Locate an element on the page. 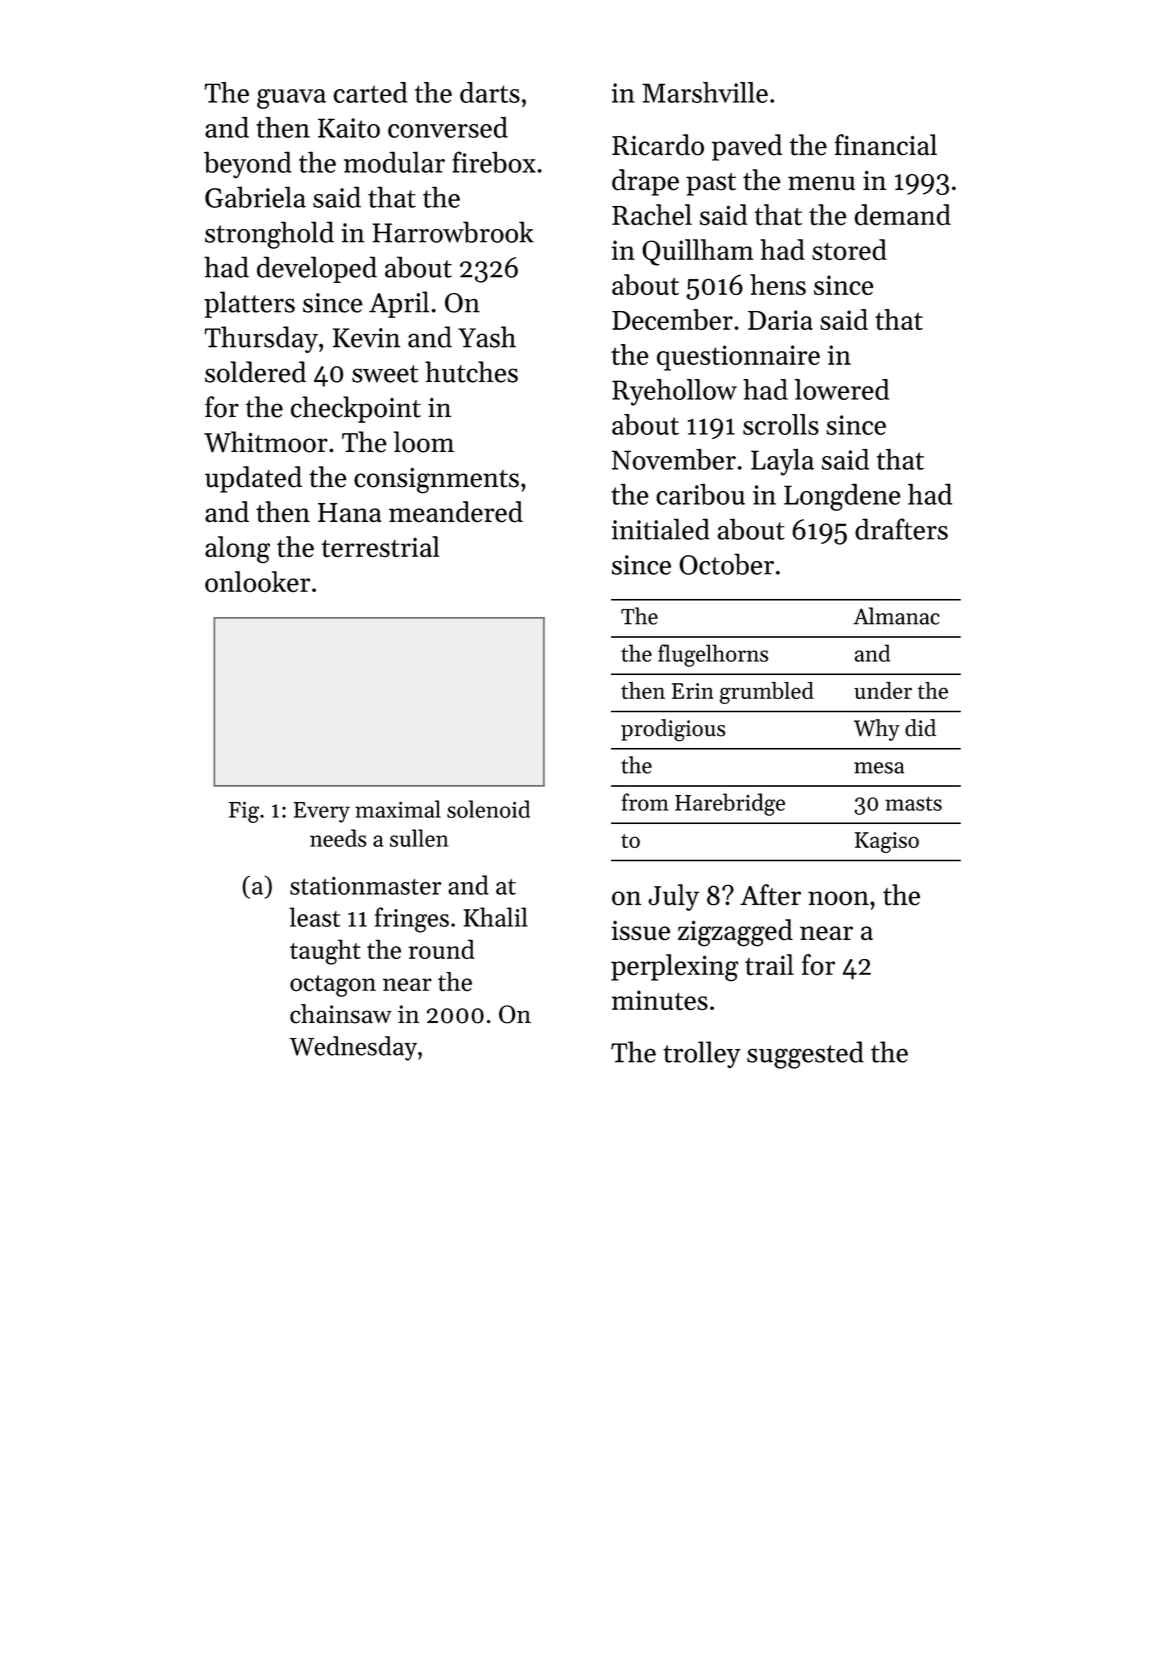  Yash is located at coordinates (487, 337).
